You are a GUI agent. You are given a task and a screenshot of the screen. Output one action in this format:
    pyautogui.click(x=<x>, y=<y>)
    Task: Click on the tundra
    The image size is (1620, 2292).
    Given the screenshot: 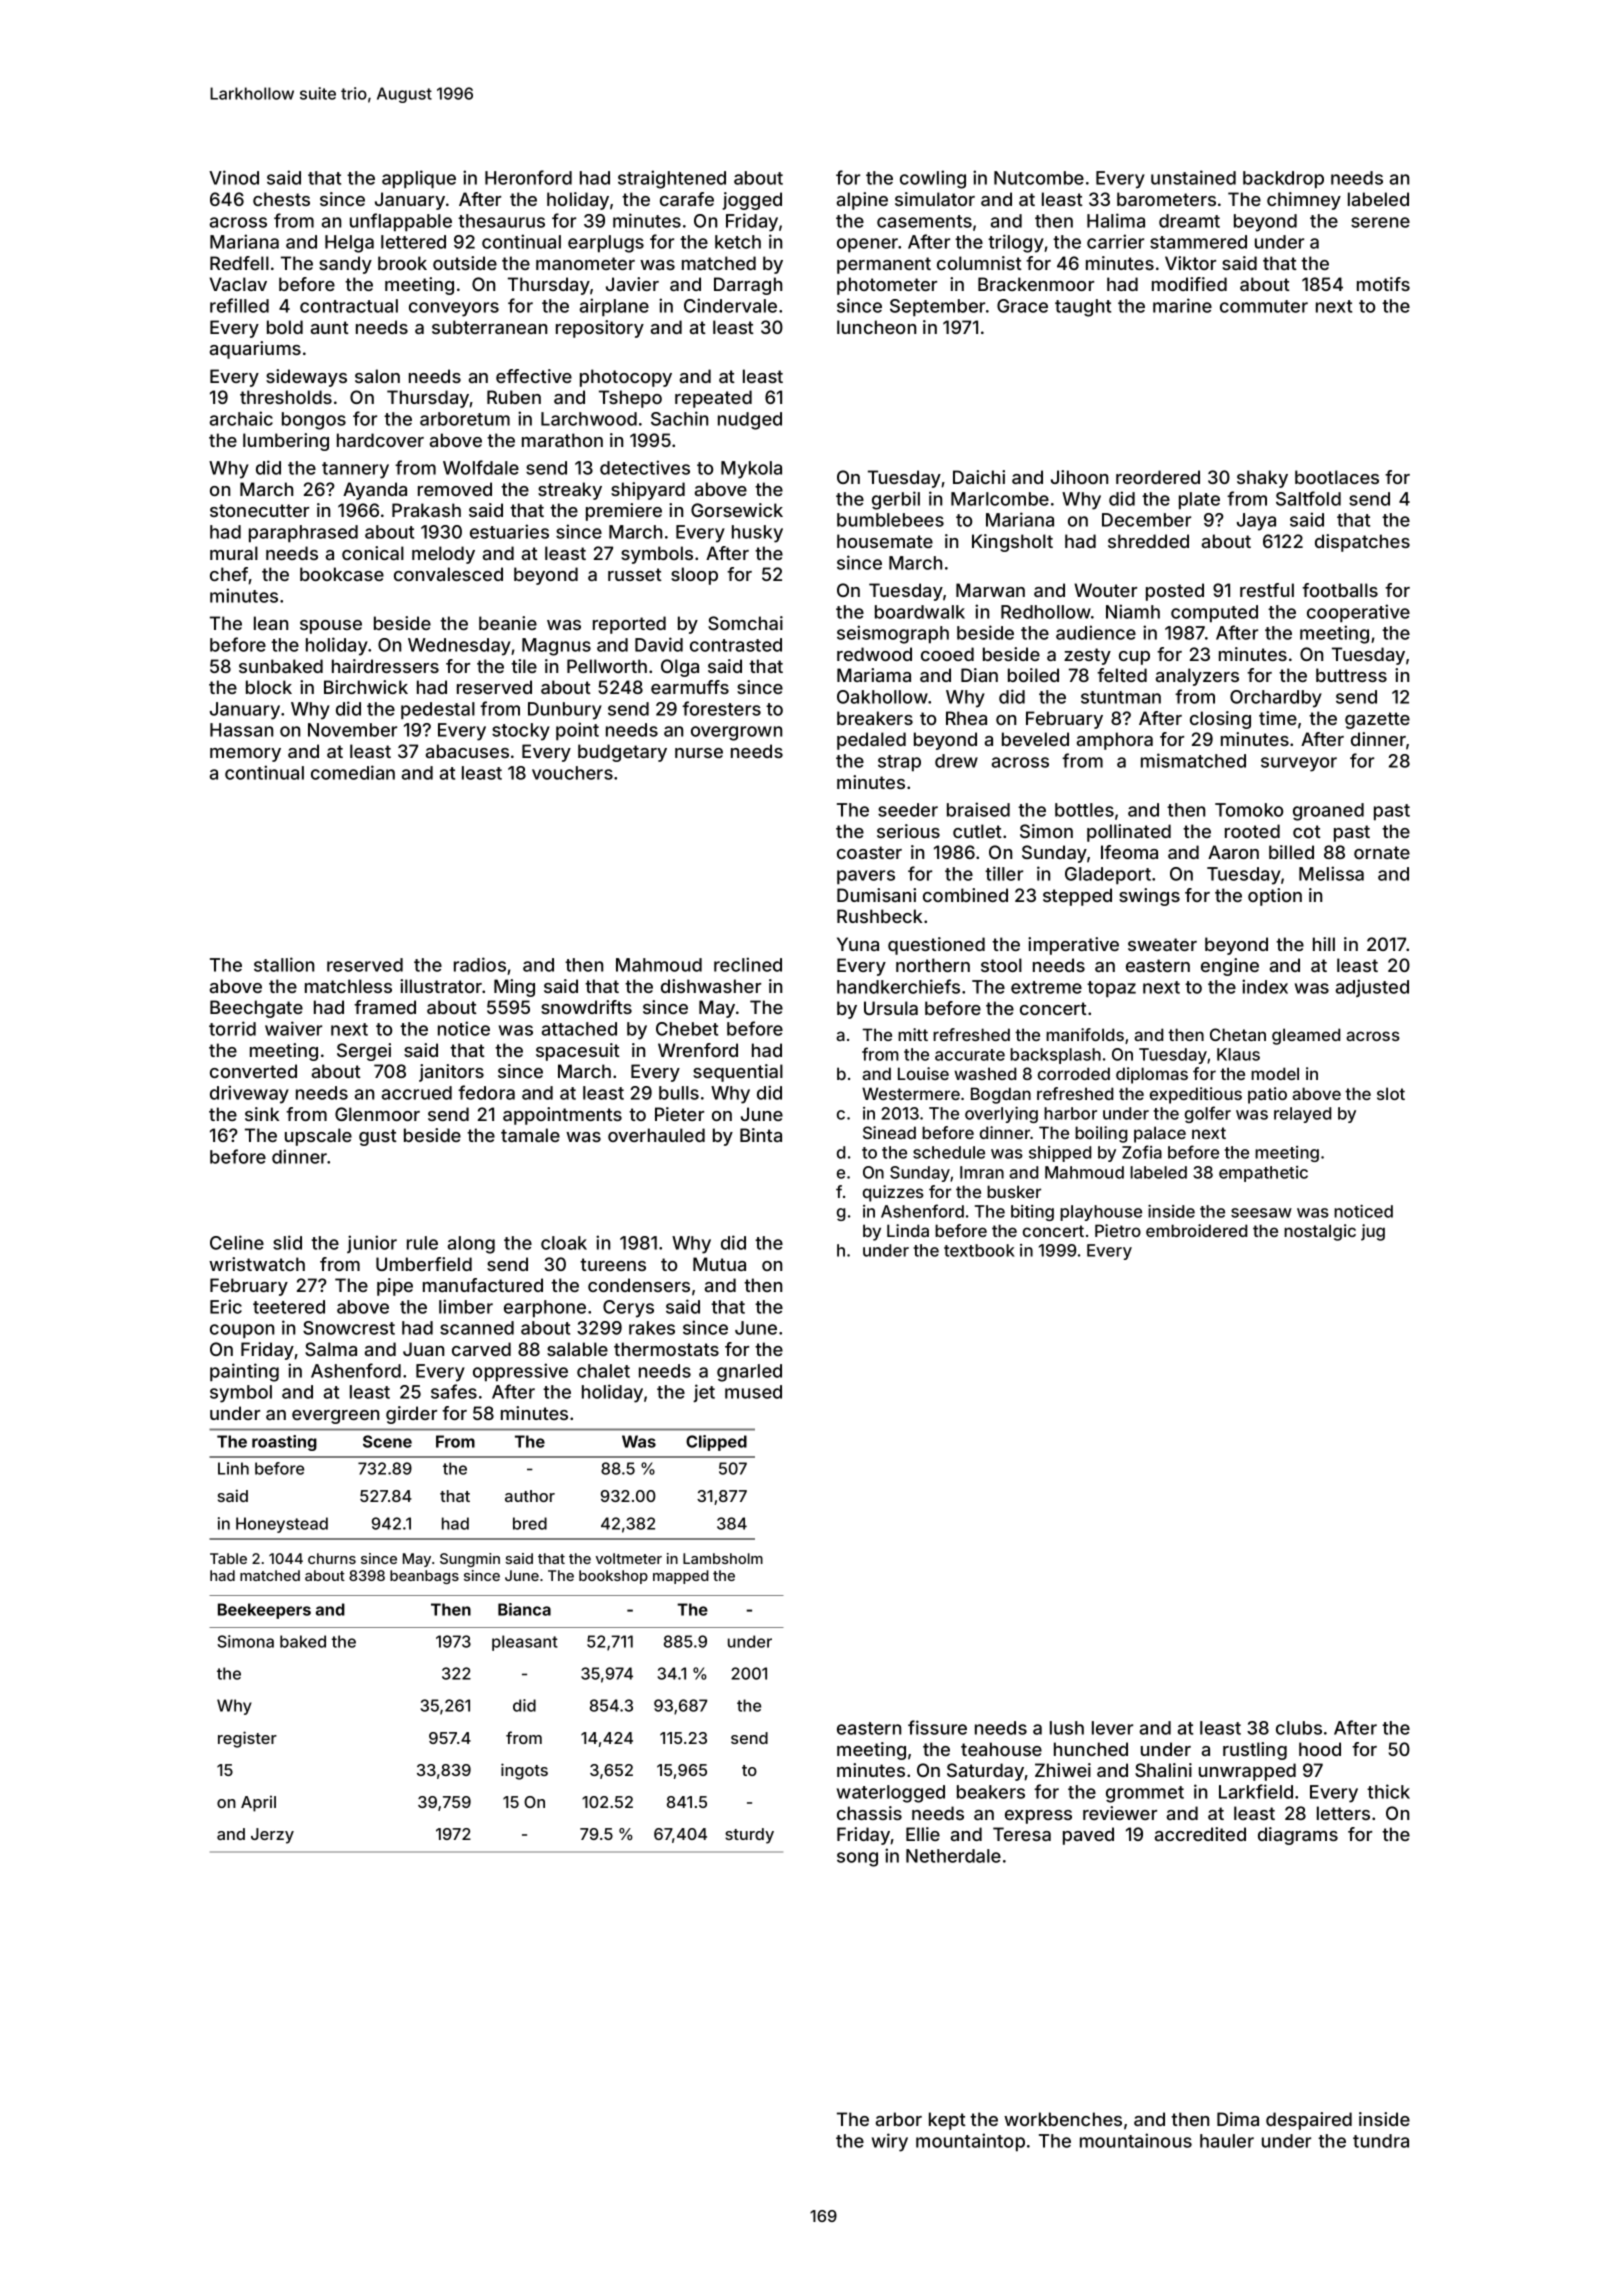 What is the action you would take?
    pyautogui.click(x=1381, y=2141)
